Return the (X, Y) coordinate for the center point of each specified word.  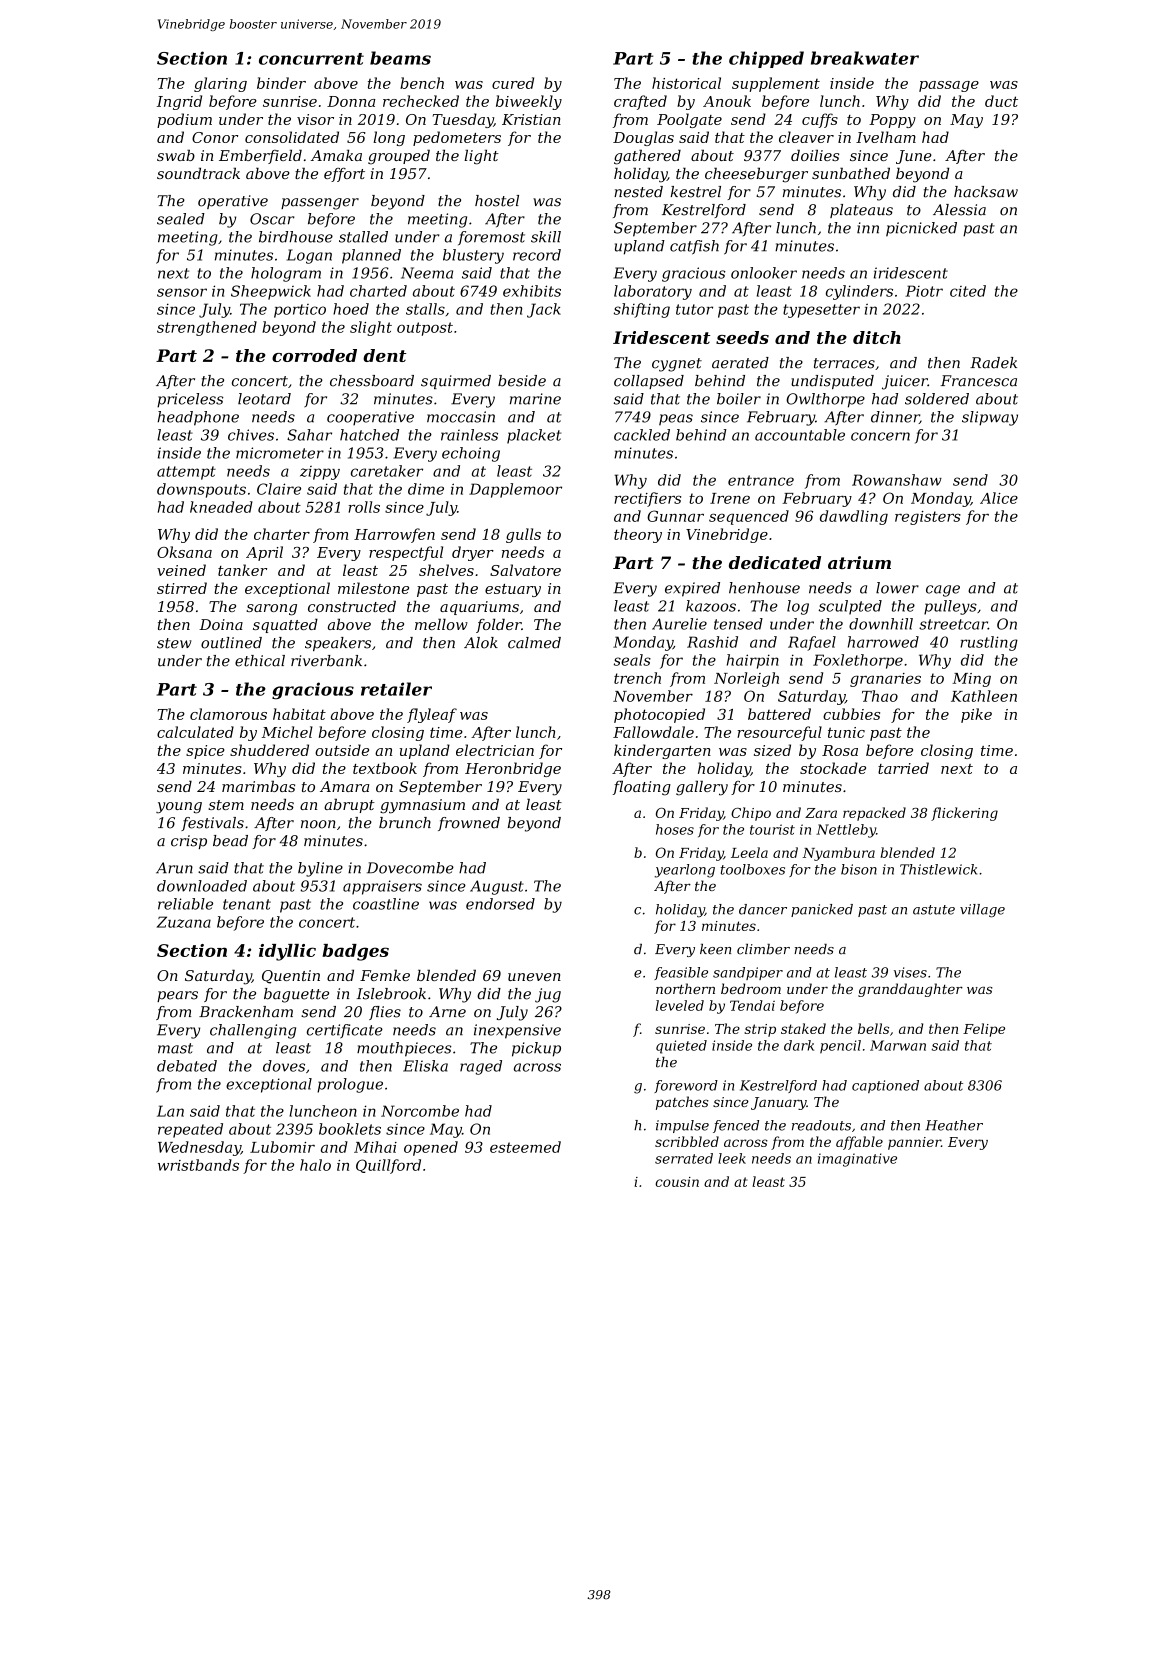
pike (976, 715)
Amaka (336, 155)
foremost (491, 238)
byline (320, 869)
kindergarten (662, 751)
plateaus (861, 211)
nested (638, 192)
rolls (364, 507)
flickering (964, 814)
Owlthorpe (825, 400)
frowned (469, 824)
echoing (471, 454)
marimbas (258, 786)
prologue (350, 1085)
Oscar (272, 219)
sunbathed (851, 173)
